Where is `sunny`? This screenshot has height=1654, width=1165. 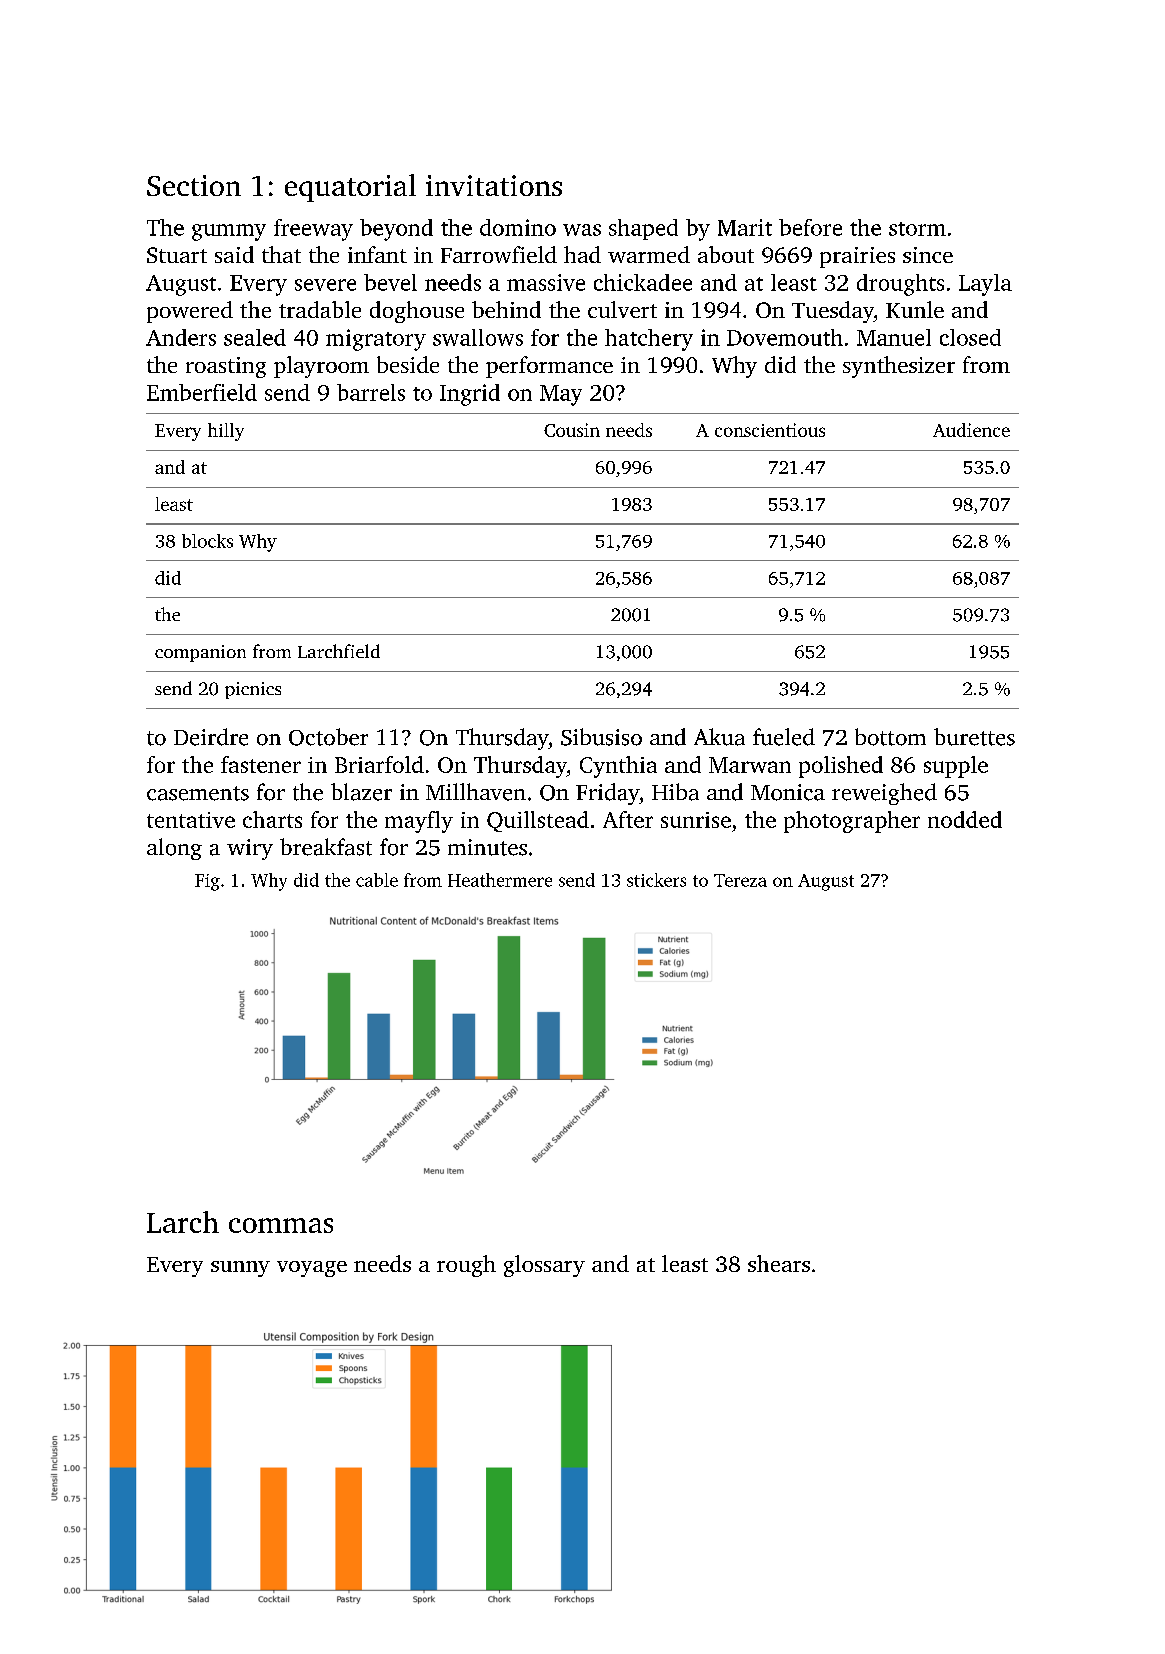
sunny is located at coordinates (240, 1269).
